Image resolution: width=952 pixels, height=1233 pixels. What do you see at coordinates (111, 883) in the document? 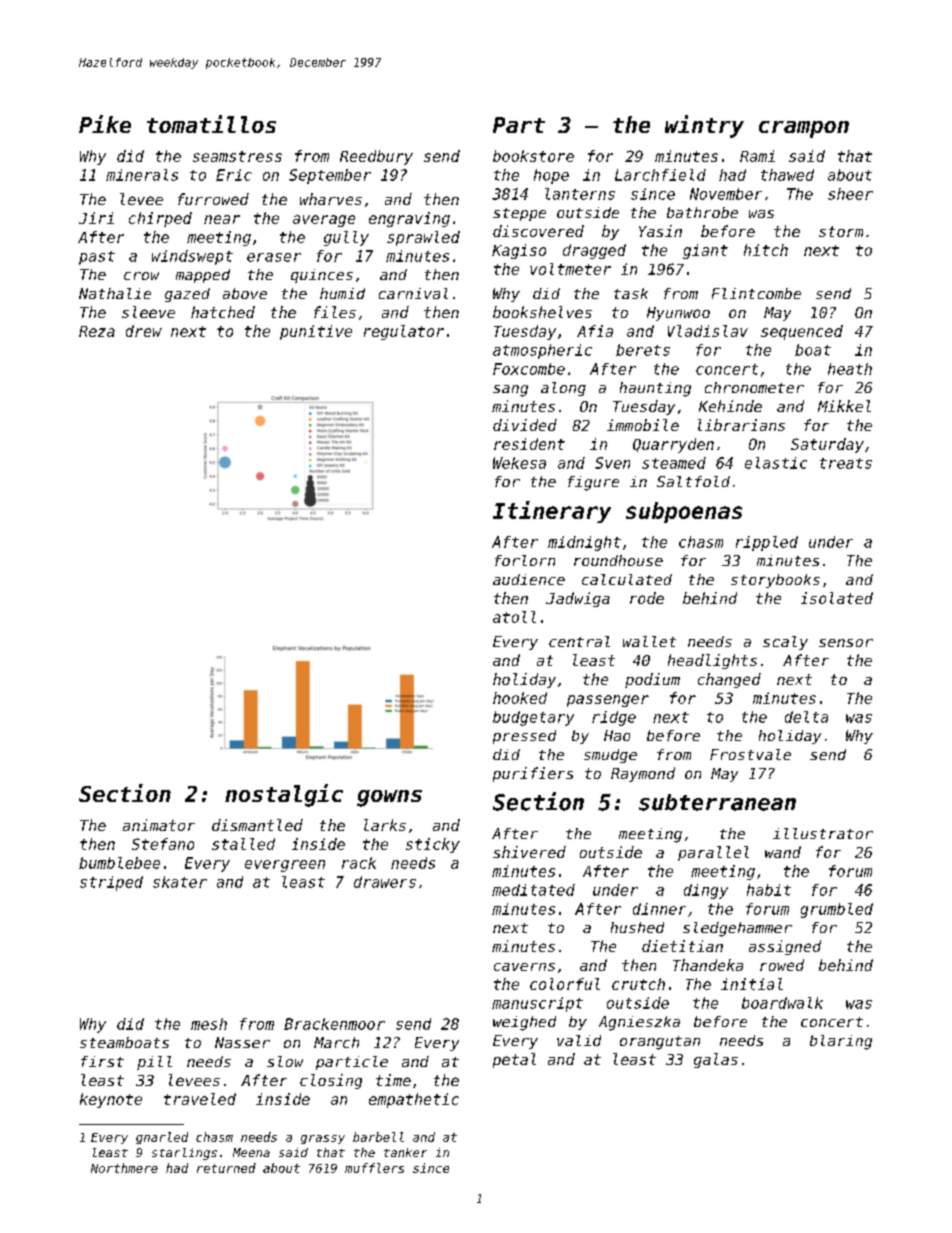
I see `striped` at bounding box center [111, 883].
